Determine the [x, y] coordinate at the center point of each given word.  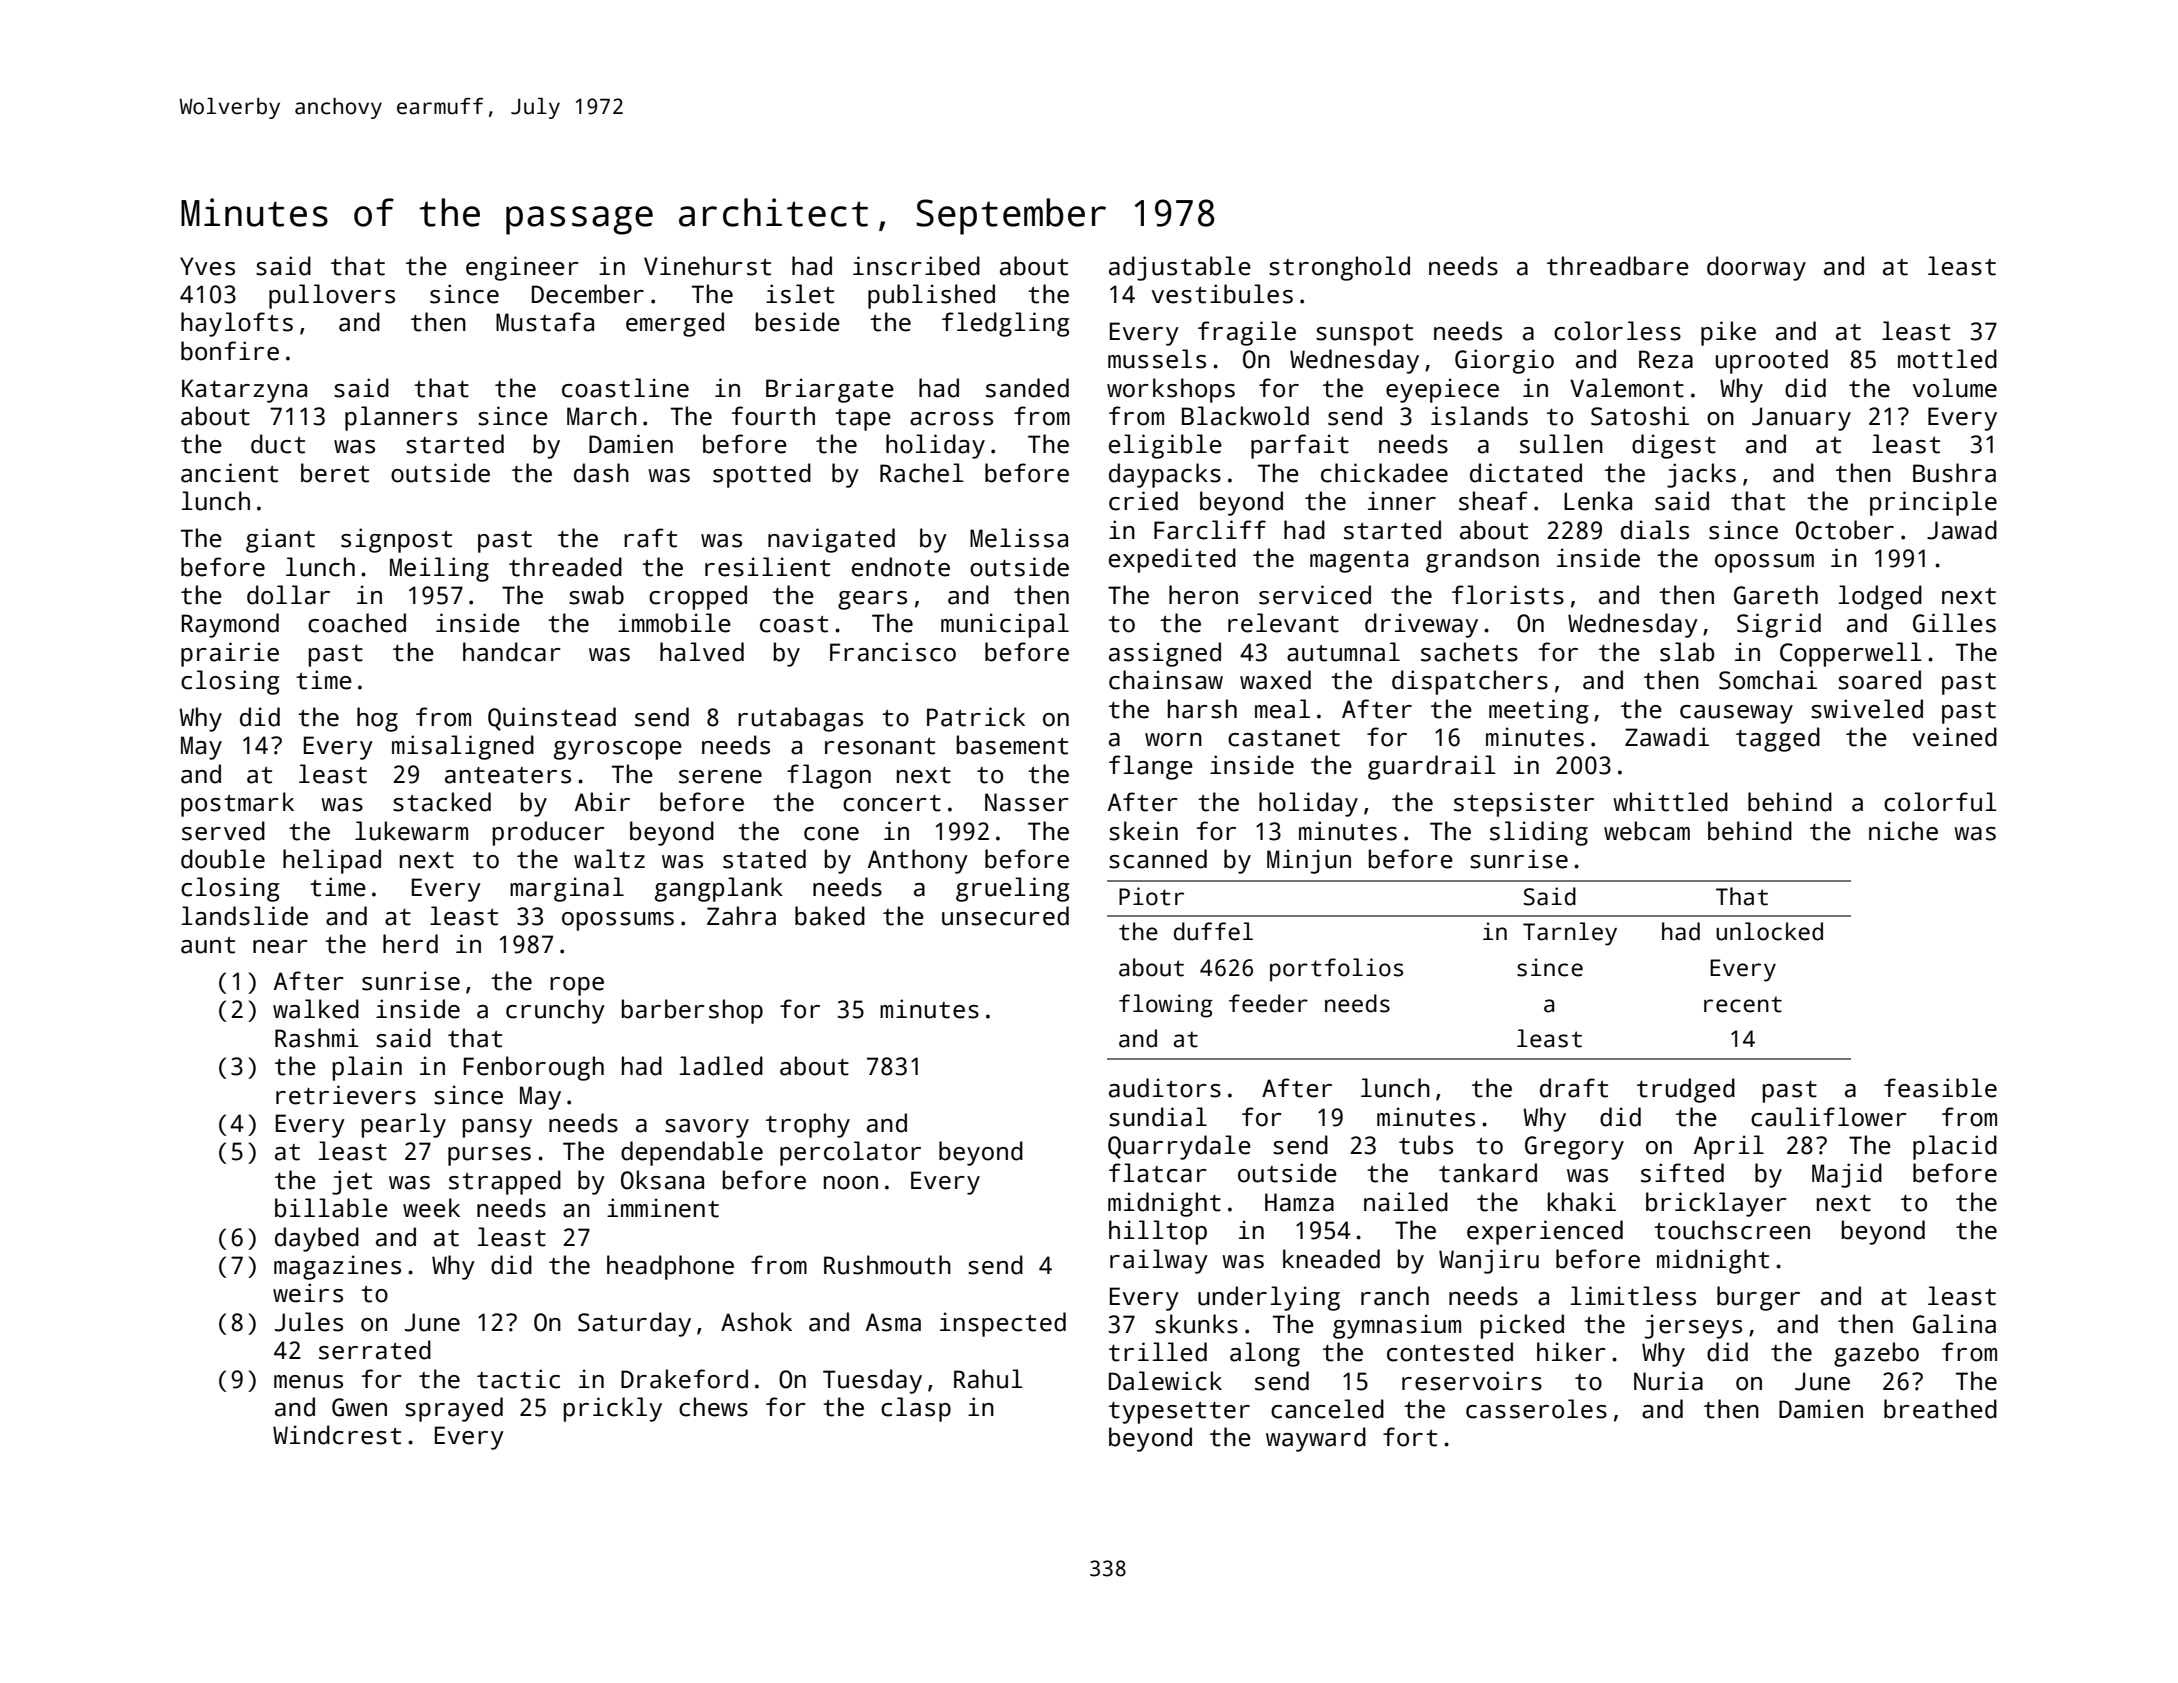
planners [401, 418]
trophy [808, 1125]
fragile [1247, 333]
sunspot [1364, 335]
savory [707, 1128]
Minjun [1309, 861]
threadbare [1618, 266]
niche [1903, 831]
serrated [375, 1350]
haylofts [237, 324]
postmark [237, 804]
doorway [1756, 268]
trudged [1686, 1090]
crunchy [555, 1011]
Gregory [1574, 1148]
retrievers [346, 1095]
